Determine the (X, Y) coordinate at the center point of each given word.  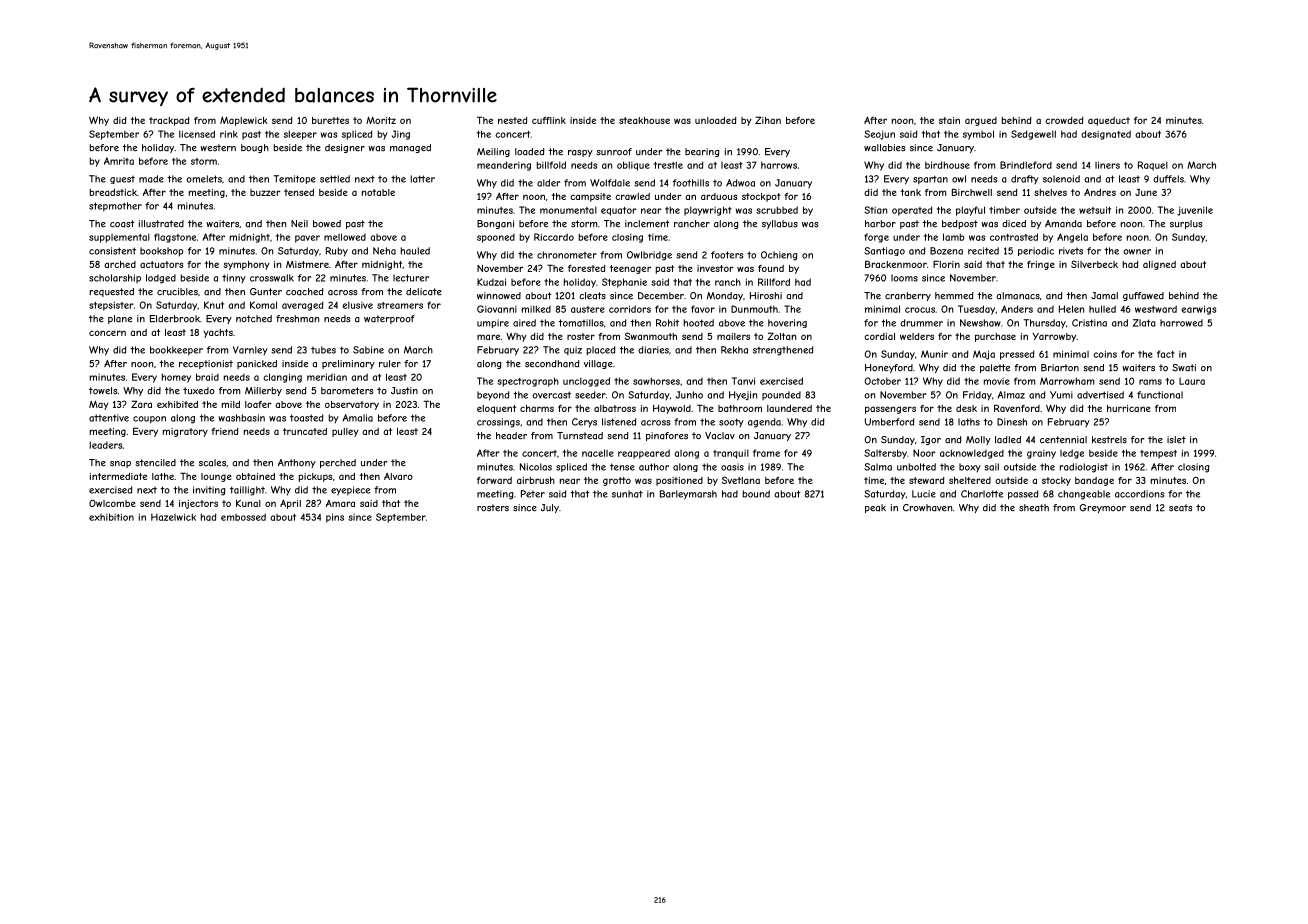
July (550, 508)
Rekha (734, 350)
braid (207, 377)
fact (1166, 354)
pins (335, 518)
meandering (504, 166)
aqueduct (1109, 121)
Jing (401, 135)
